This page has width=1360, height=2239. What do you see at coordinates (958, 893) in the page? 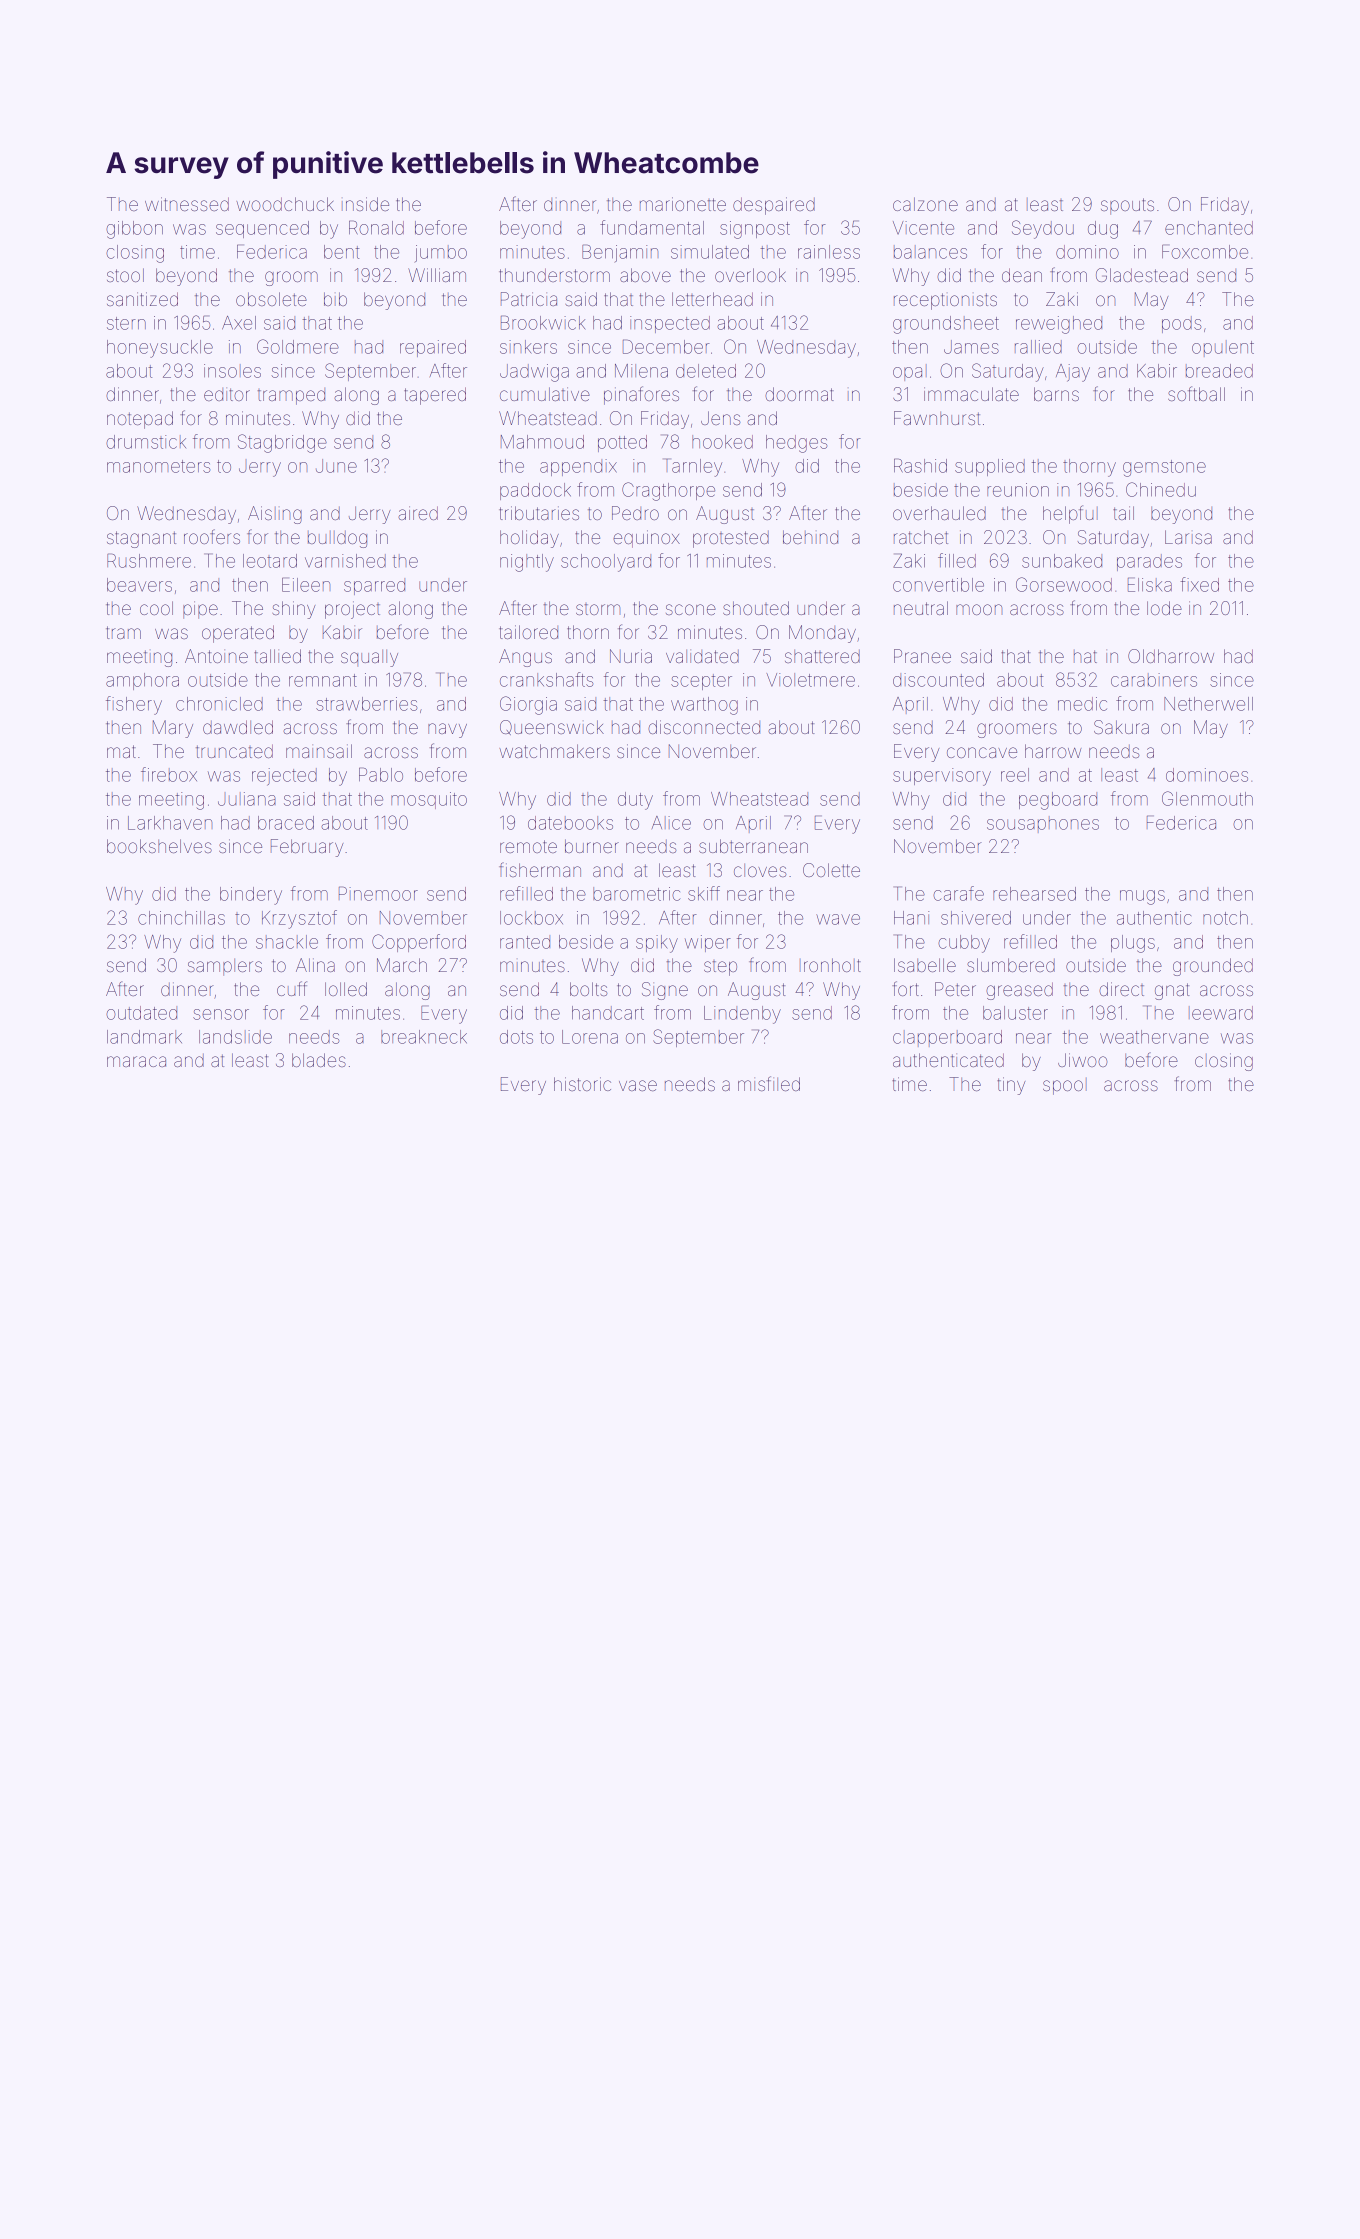
I see `carafe` at bounding box center [958, 893].
